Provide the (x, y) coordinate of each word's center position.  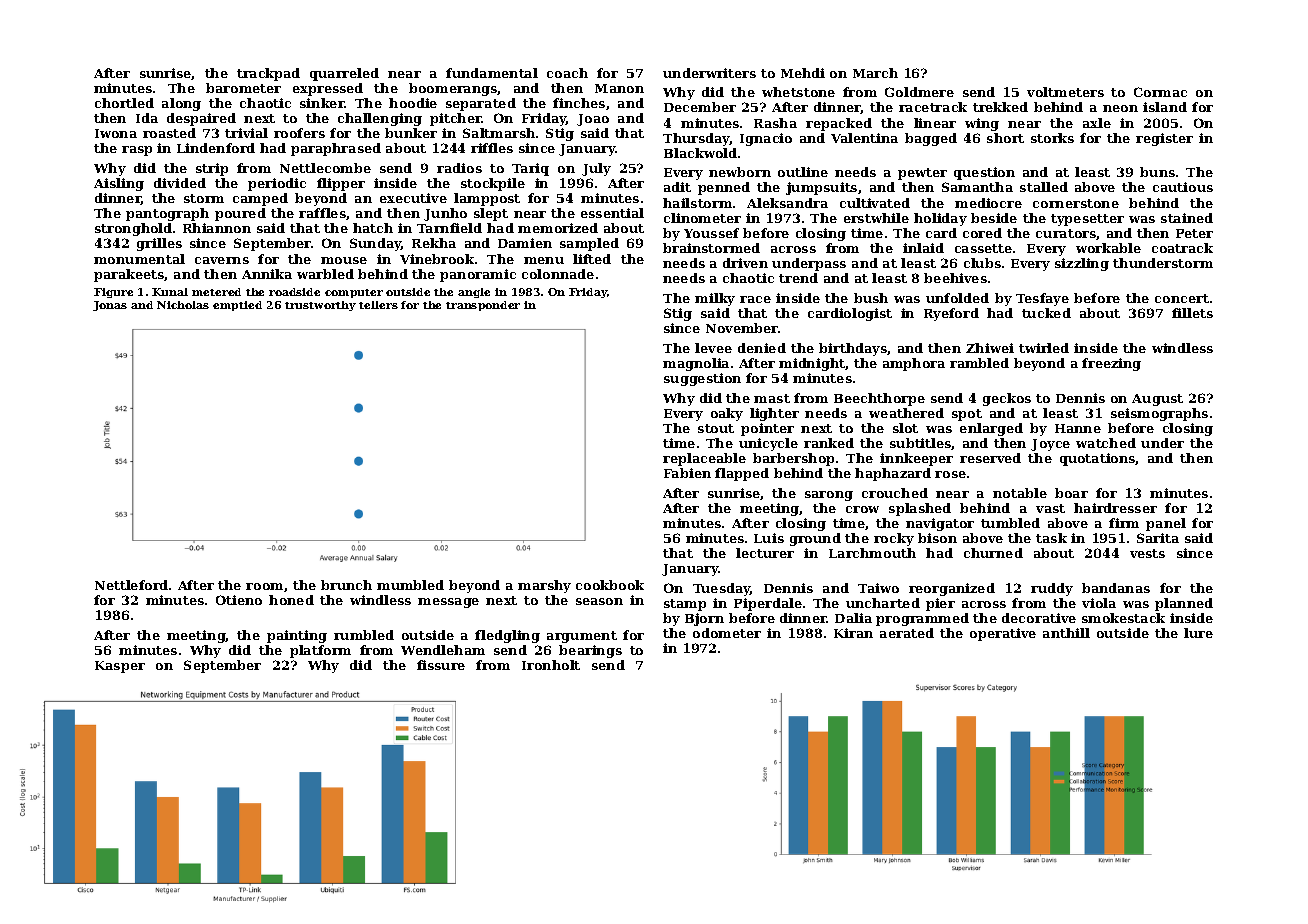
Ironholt (551, 665)
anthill (1066, 633)
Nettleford (131, 585)
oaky (727, 414)
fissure (441, 665)
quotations (1098, 459)
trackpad (268, 74)
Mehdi (803, 73)
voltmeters (1065, 92)
